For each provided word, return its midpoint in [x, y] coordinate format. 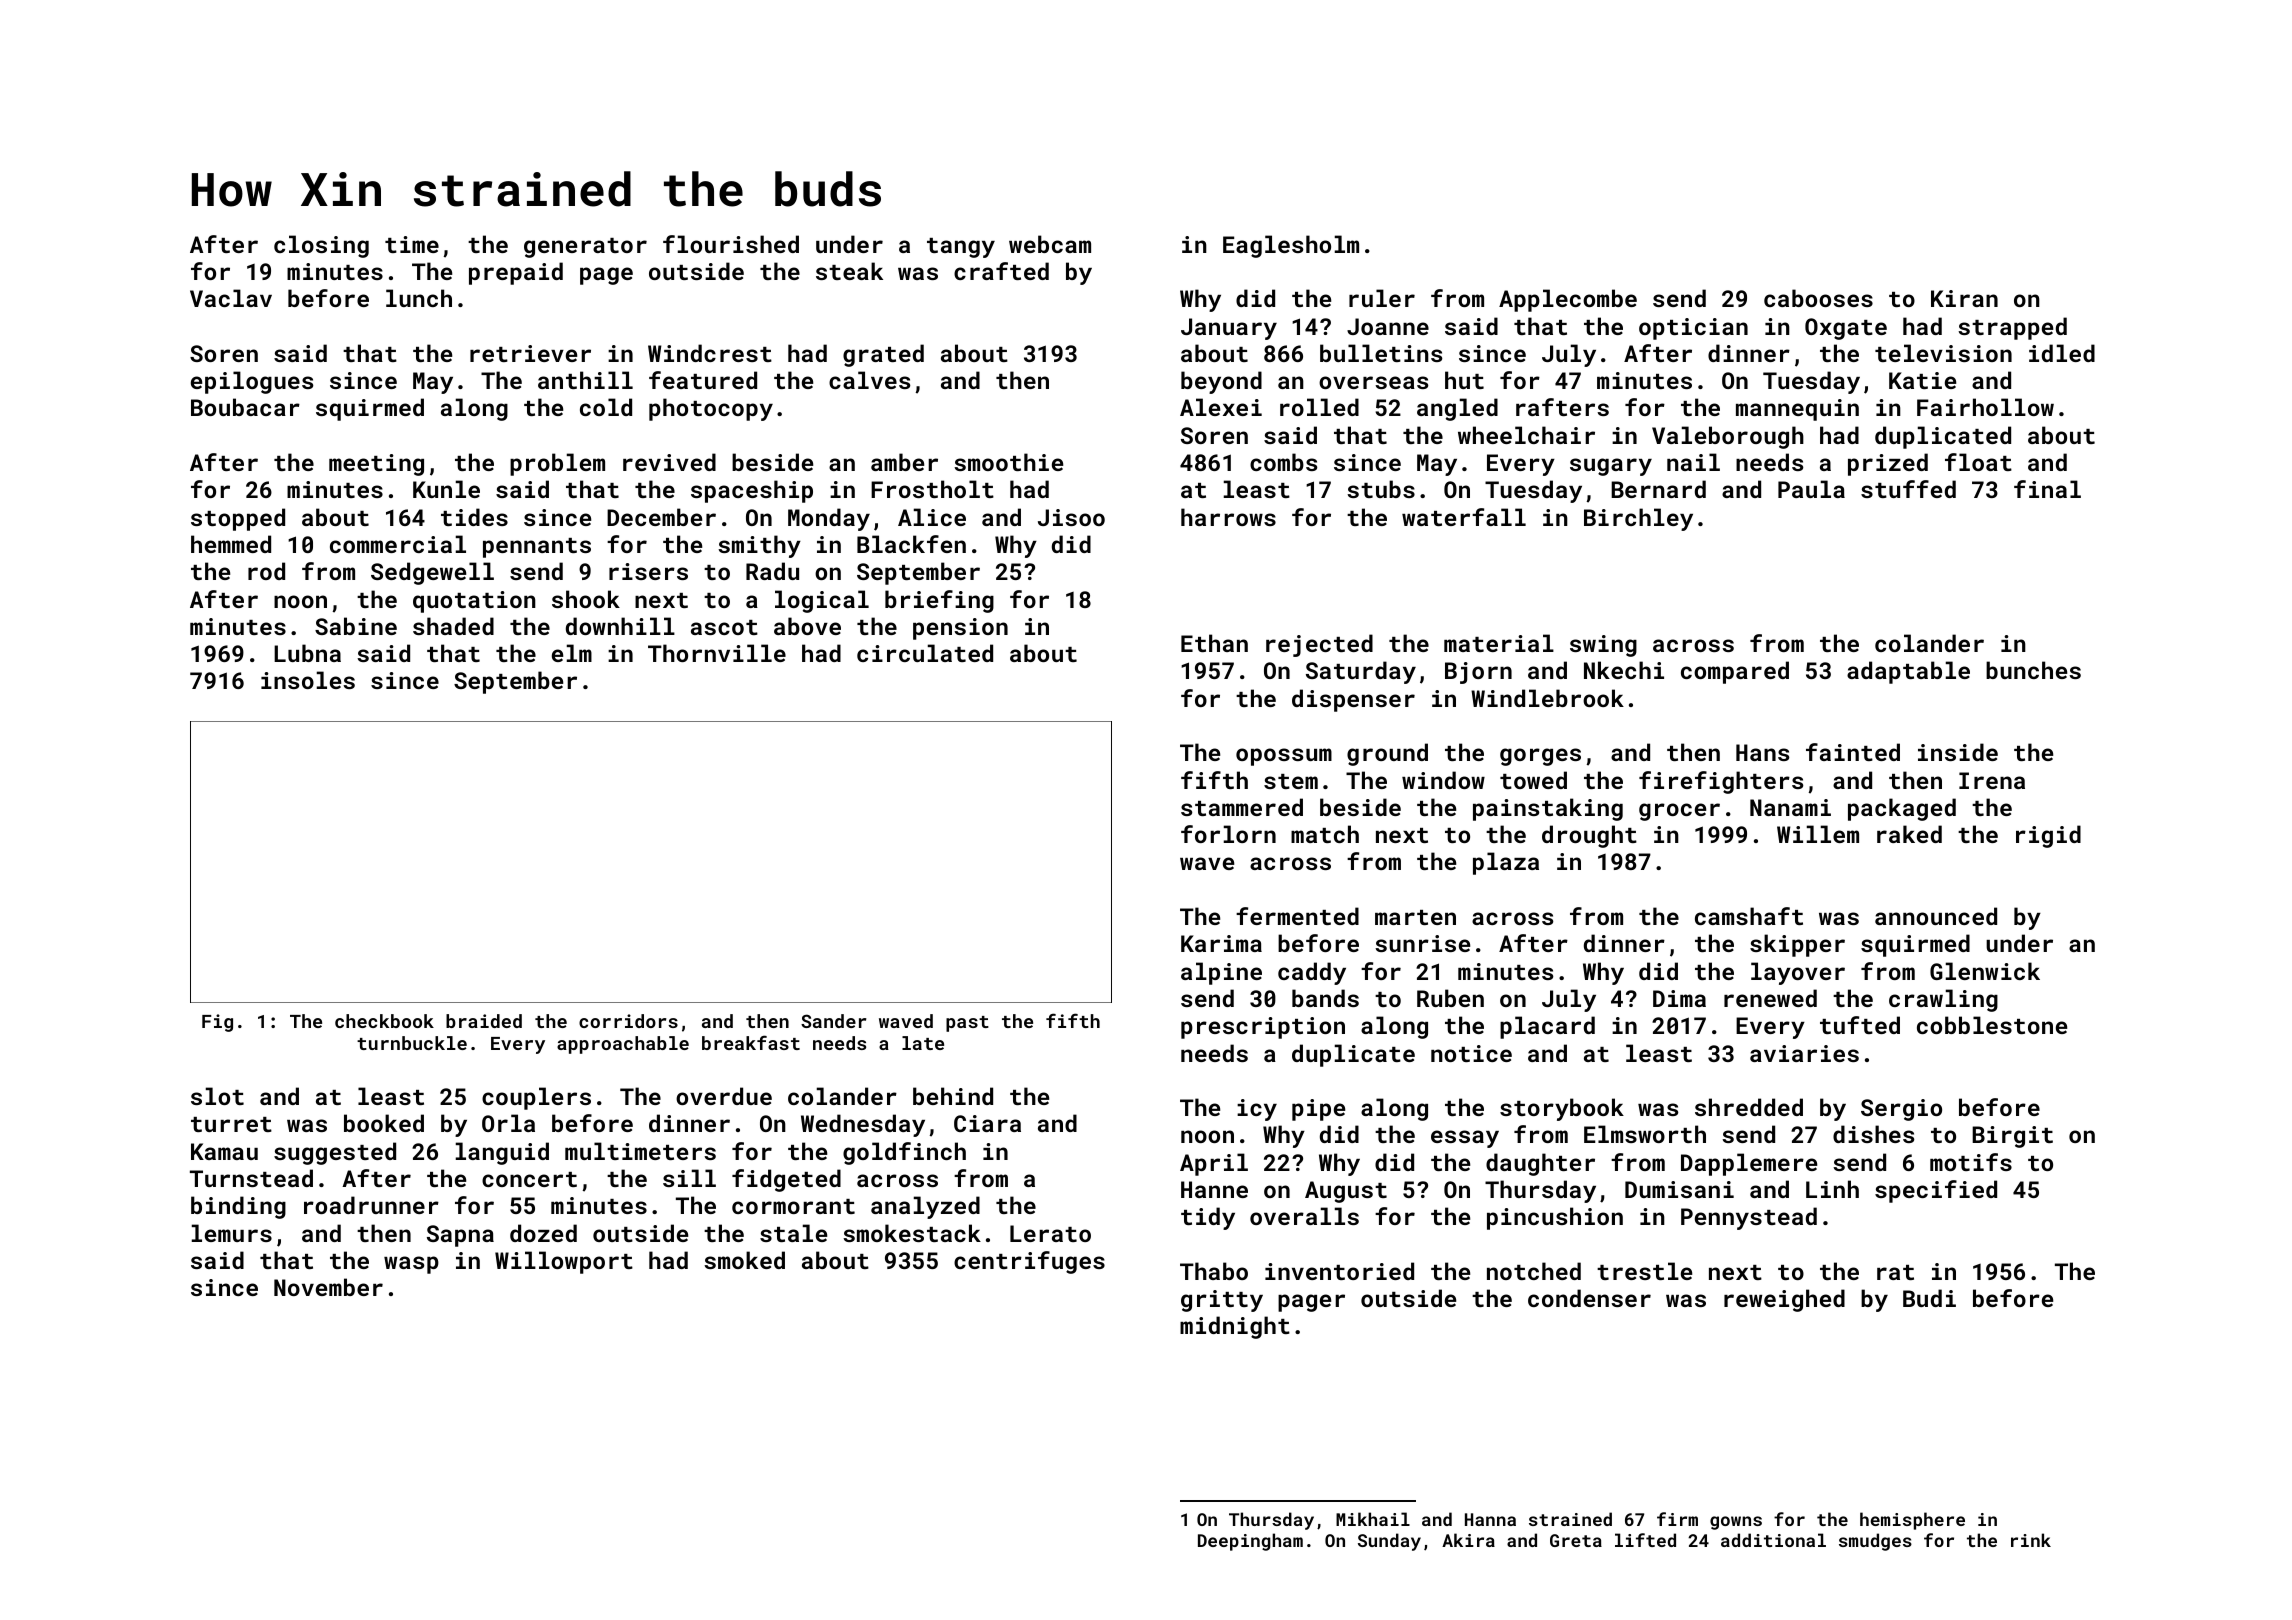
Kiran [1964, 298]
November [328, 1287]
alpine [1221, 973]
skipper [1797, 945]
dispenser [1353, 700]
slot [217, 1096]
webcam [1050, 244]
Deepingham [1250, 1542]
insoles [308, 680]
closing [321, 246]
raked [1909, 834]
